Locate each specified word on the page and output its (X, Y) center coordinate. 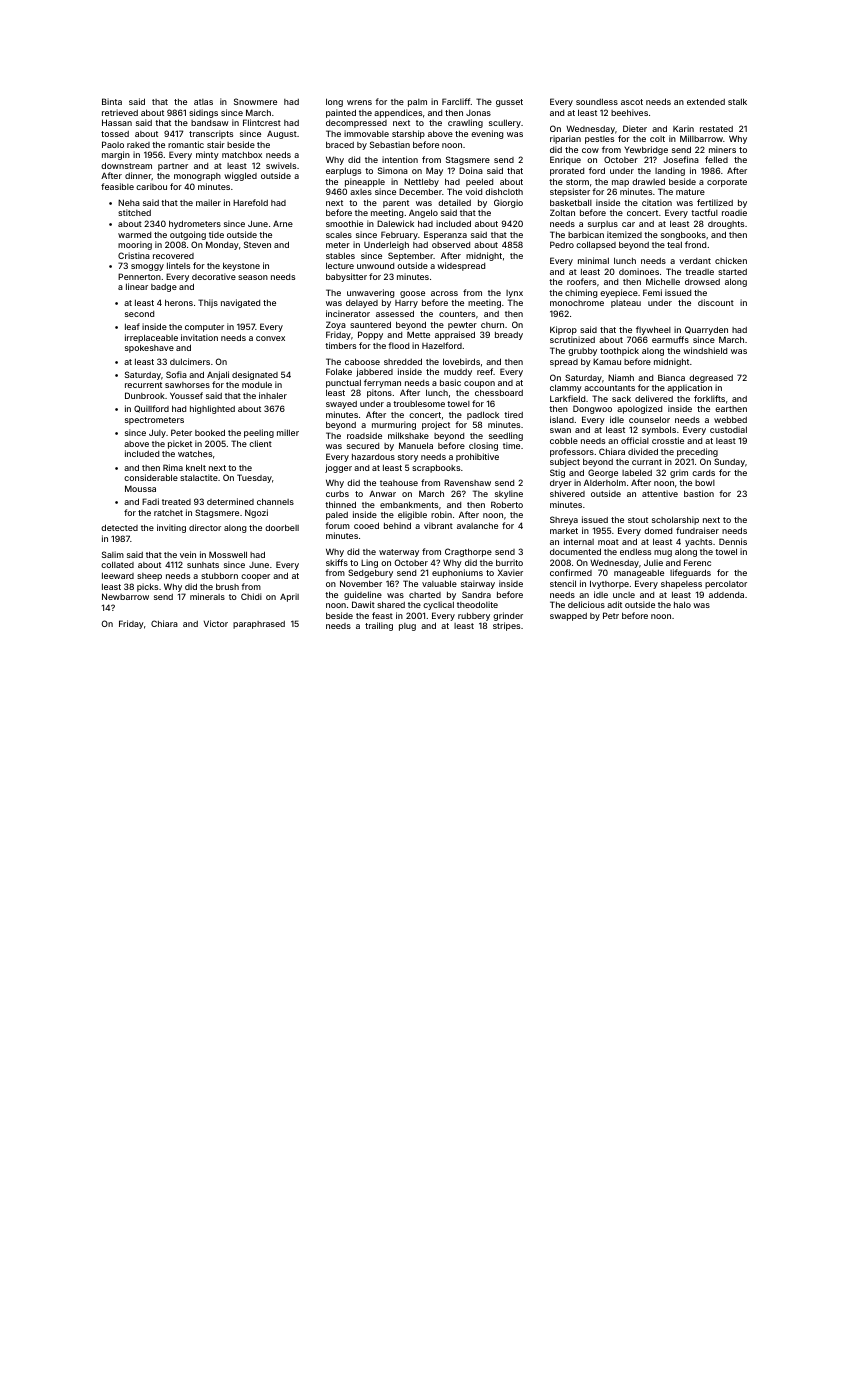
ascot (632, 102)
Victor (215, 623)
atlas (203, 102)
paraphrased (259, 625)
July (157, 433)
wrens (359, 102)
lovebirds (461, 361)
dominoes (639, 271)
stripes (506, 626)
